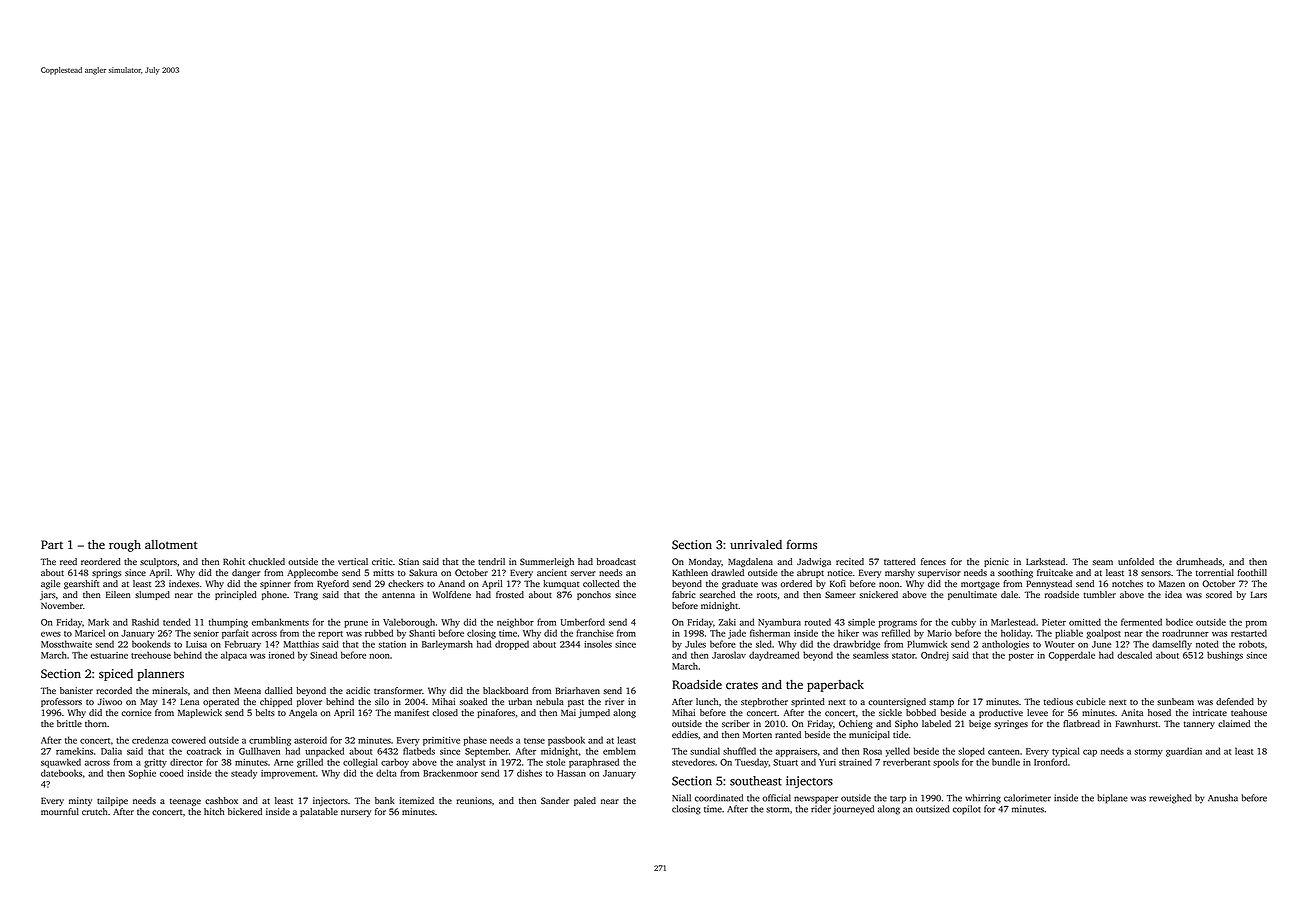 The height and width of the screenshot is (924, 1308). What do you see at coordinates (774, 656) in the screenshot?
I see `daydreamed` at bounding box center [774, 656].
